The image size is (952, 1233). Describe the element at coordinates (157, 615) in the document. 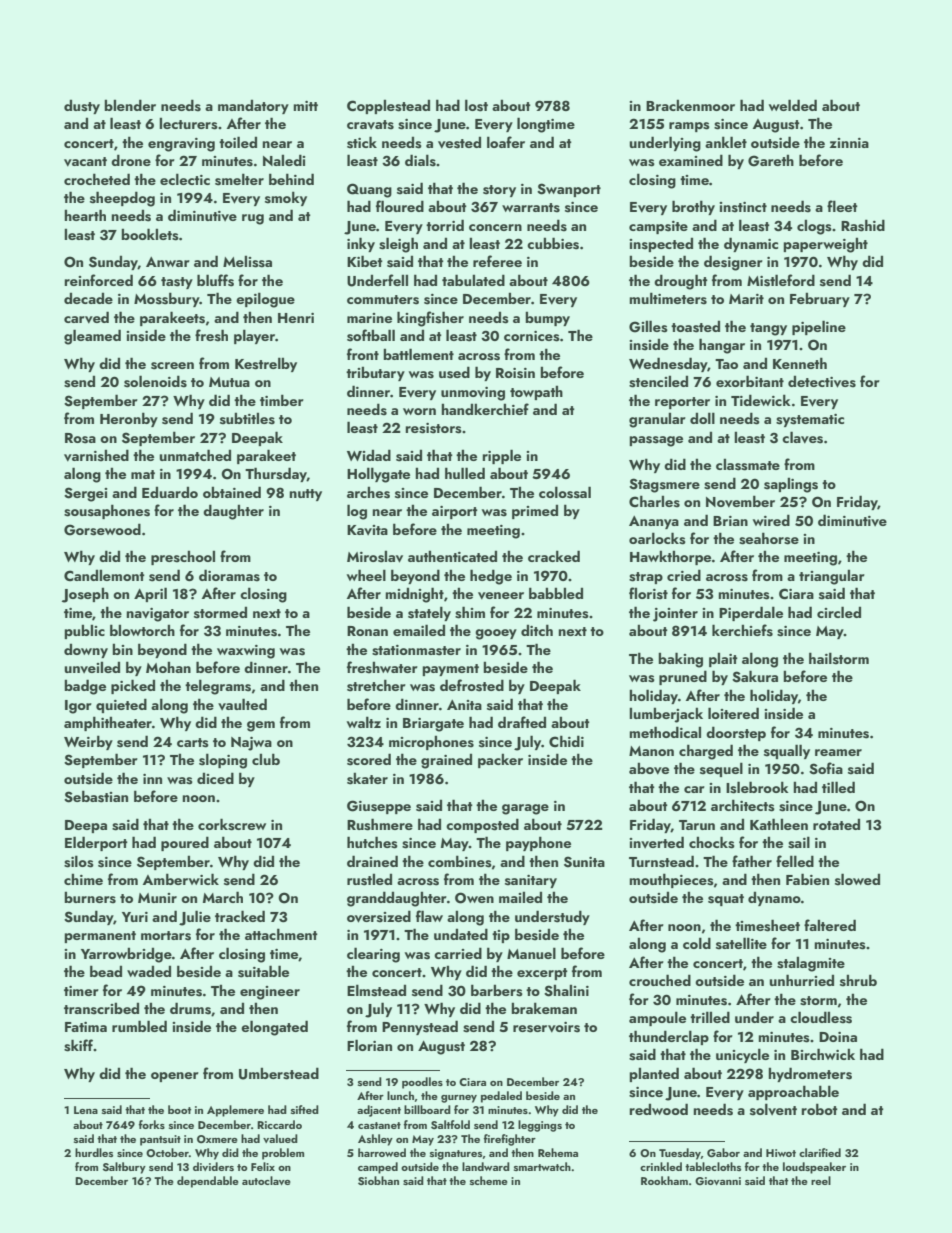

I see `navigator` at that location.
